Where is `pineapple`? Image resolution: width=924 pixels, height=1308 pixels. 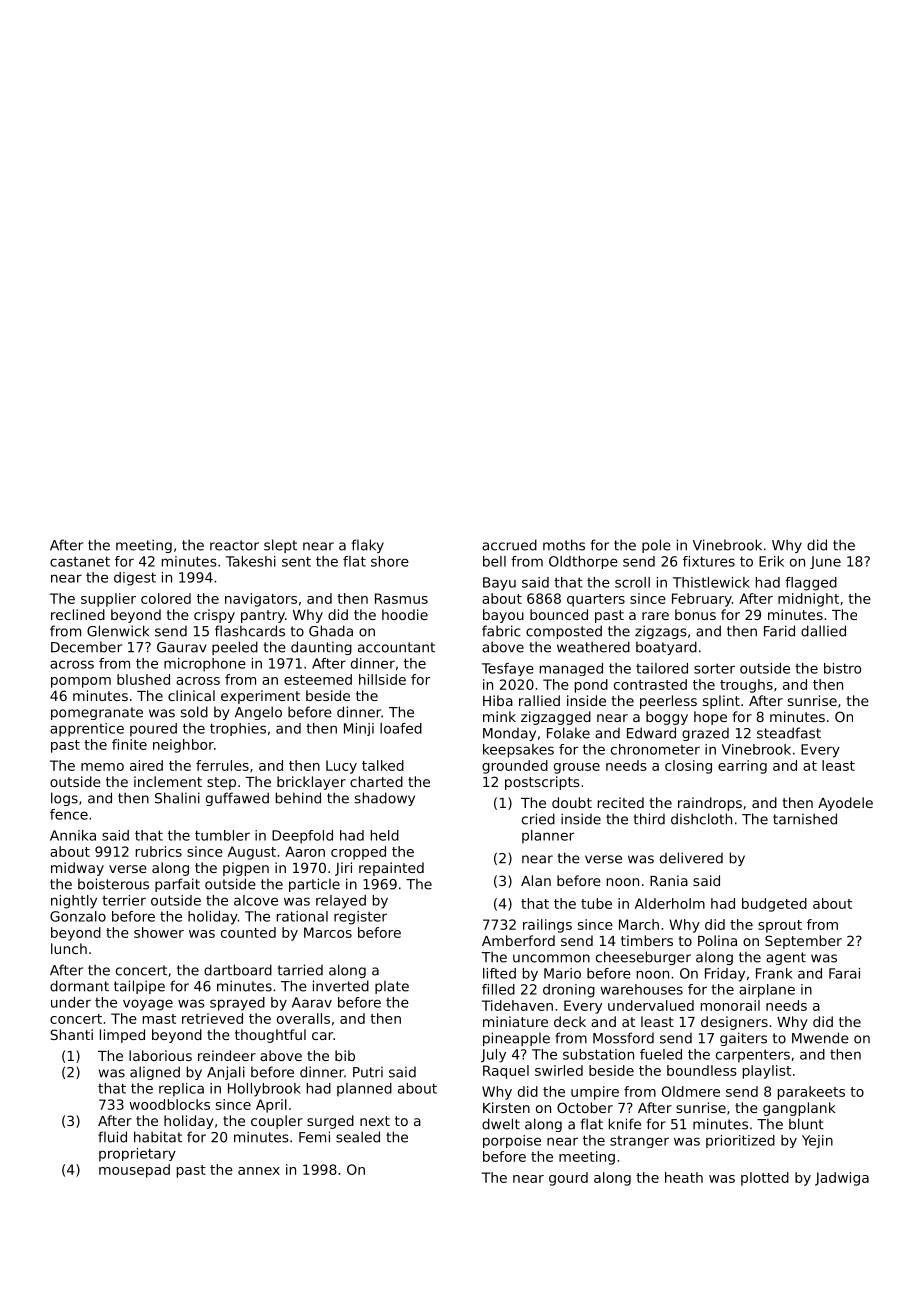
pineapple is located at coordinates (516, 1039).
